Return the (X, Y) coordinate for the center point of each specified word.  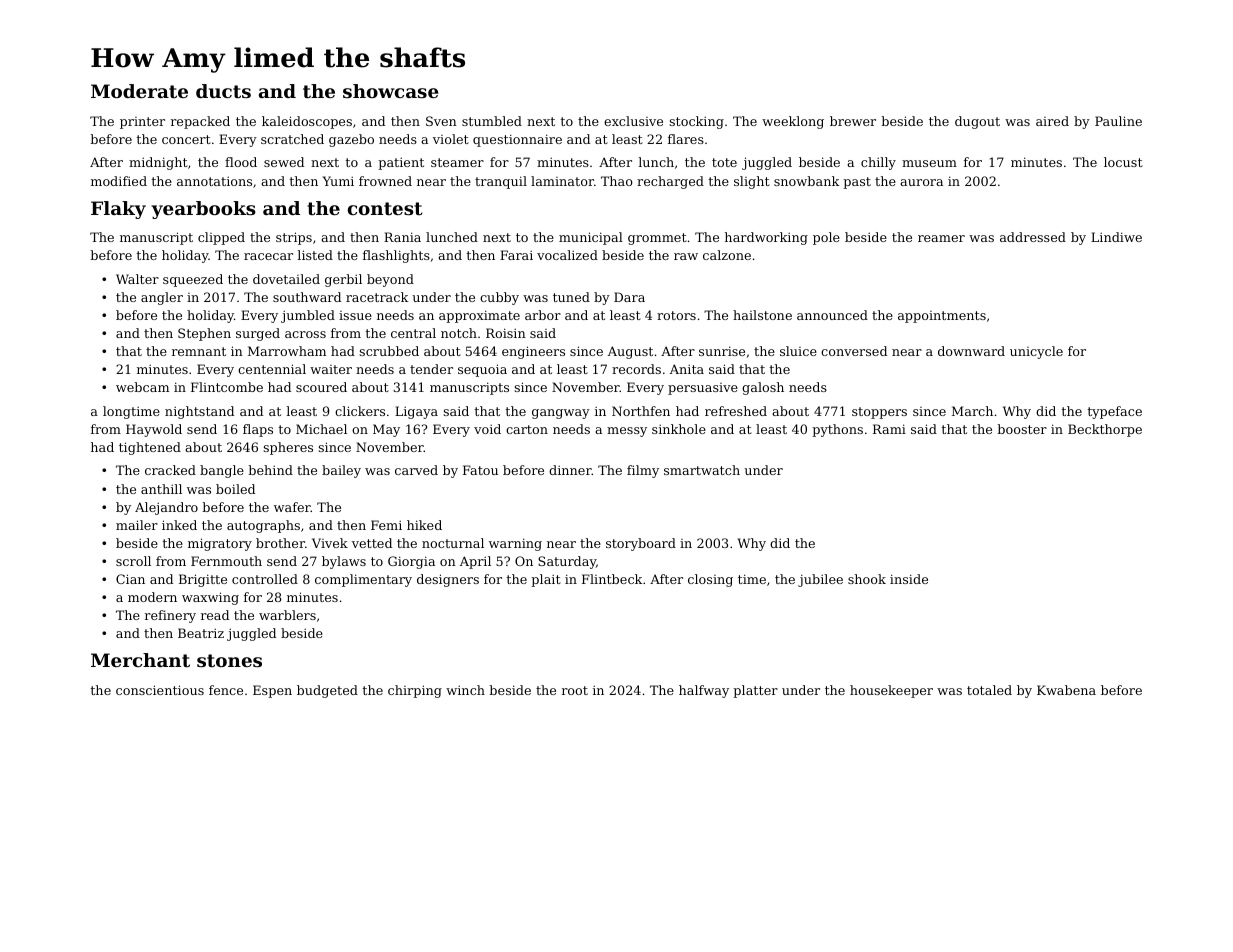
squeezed (193, 280)
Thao (617, 181)
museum (929, 163)
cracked (170, 470)
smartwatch (702, 470)
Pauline (1118, 121)
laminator (562, 181)
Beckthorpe (1105, 430)
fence (226, 690)
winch (465, 690)
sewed (284, 162)
